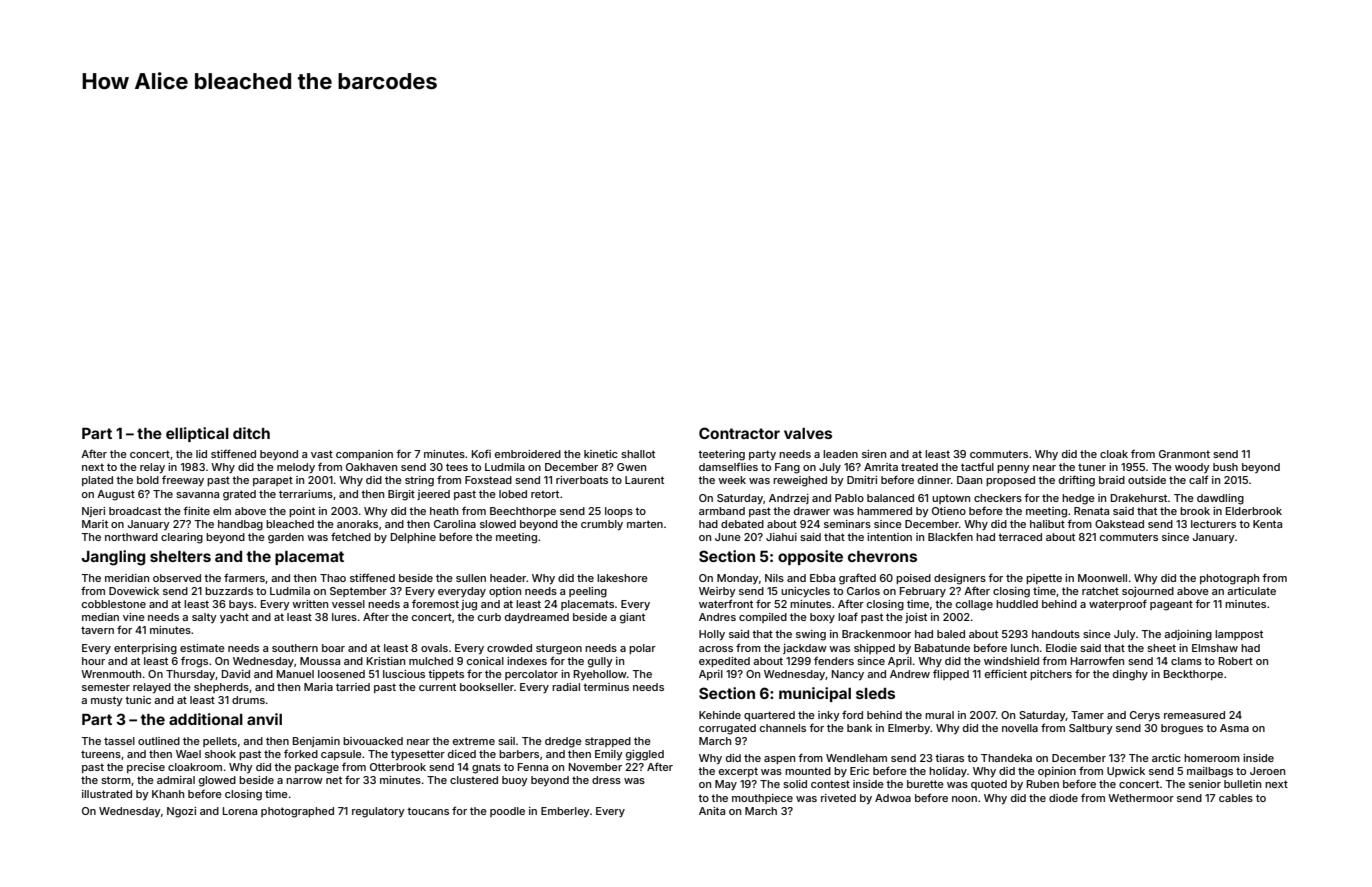 Image resolution: width=1372 pixels, height=887 pixels. Describe the element at coordinates (951, 674) in the screenshot. I see `flipped` at that location.
